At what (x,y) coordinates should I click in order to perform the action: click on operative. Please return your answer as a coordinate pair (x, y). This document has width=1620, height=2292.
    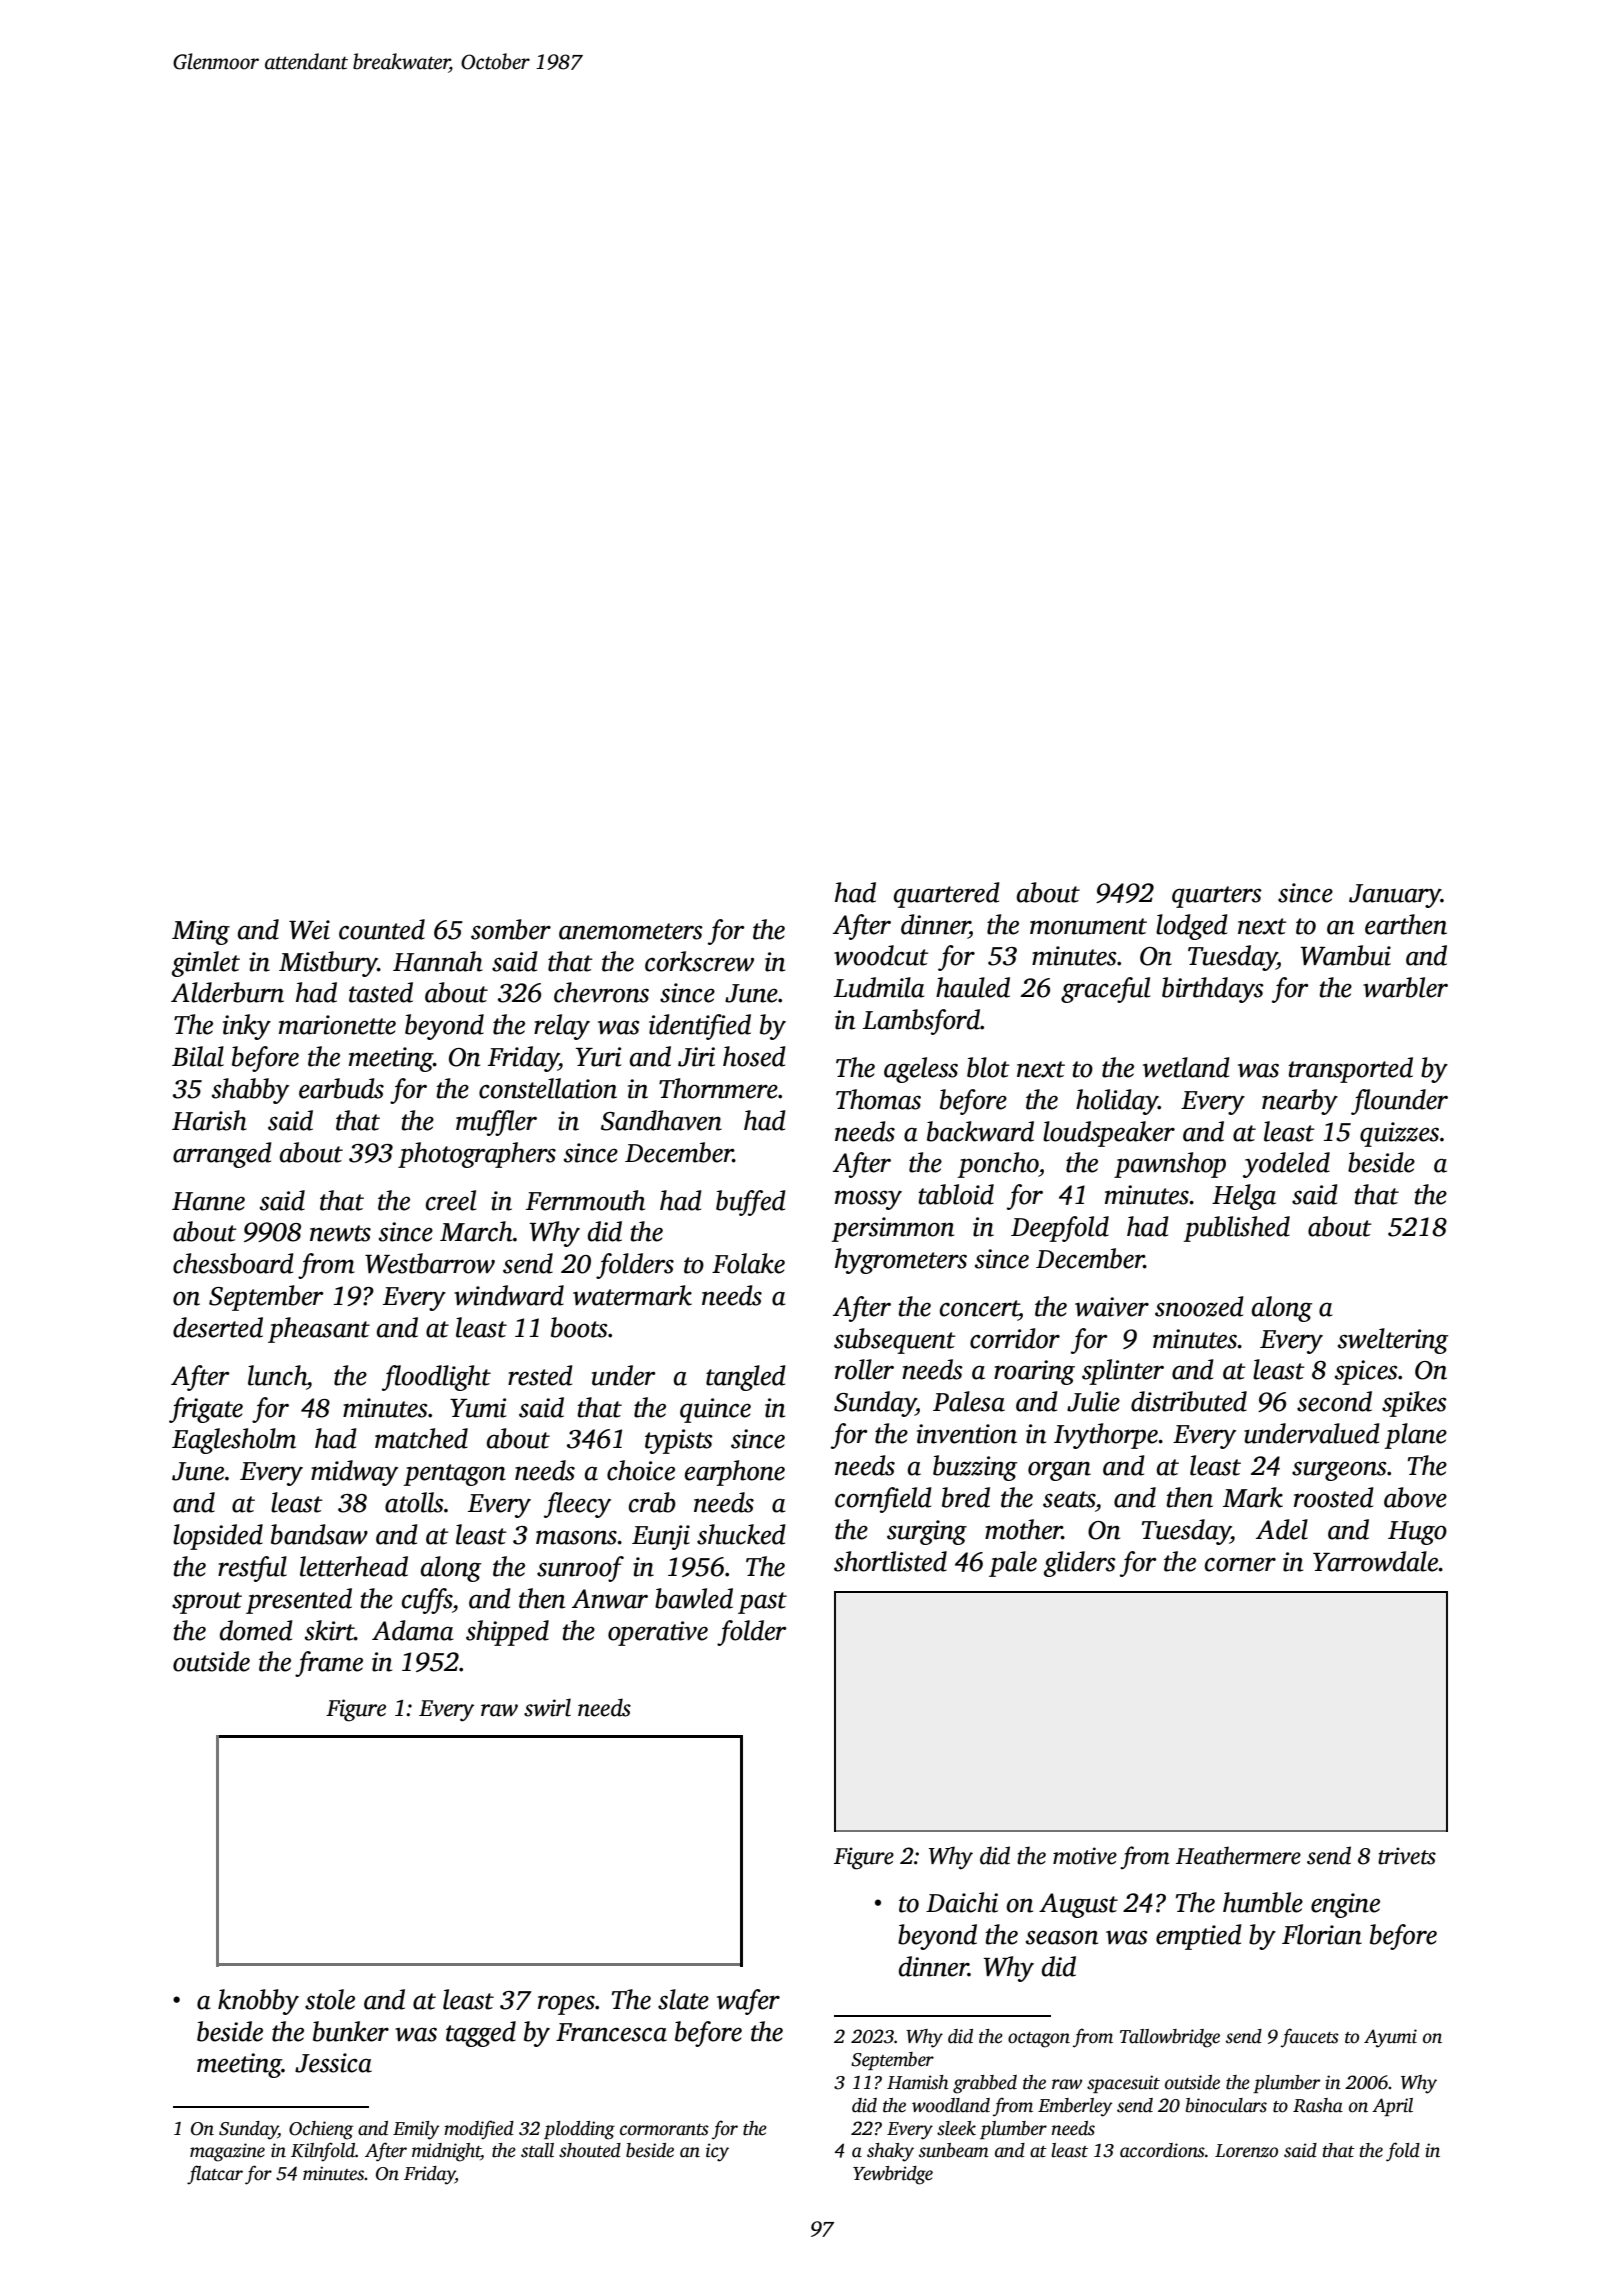
    Looking at the image, I should click on (658, 1633).
